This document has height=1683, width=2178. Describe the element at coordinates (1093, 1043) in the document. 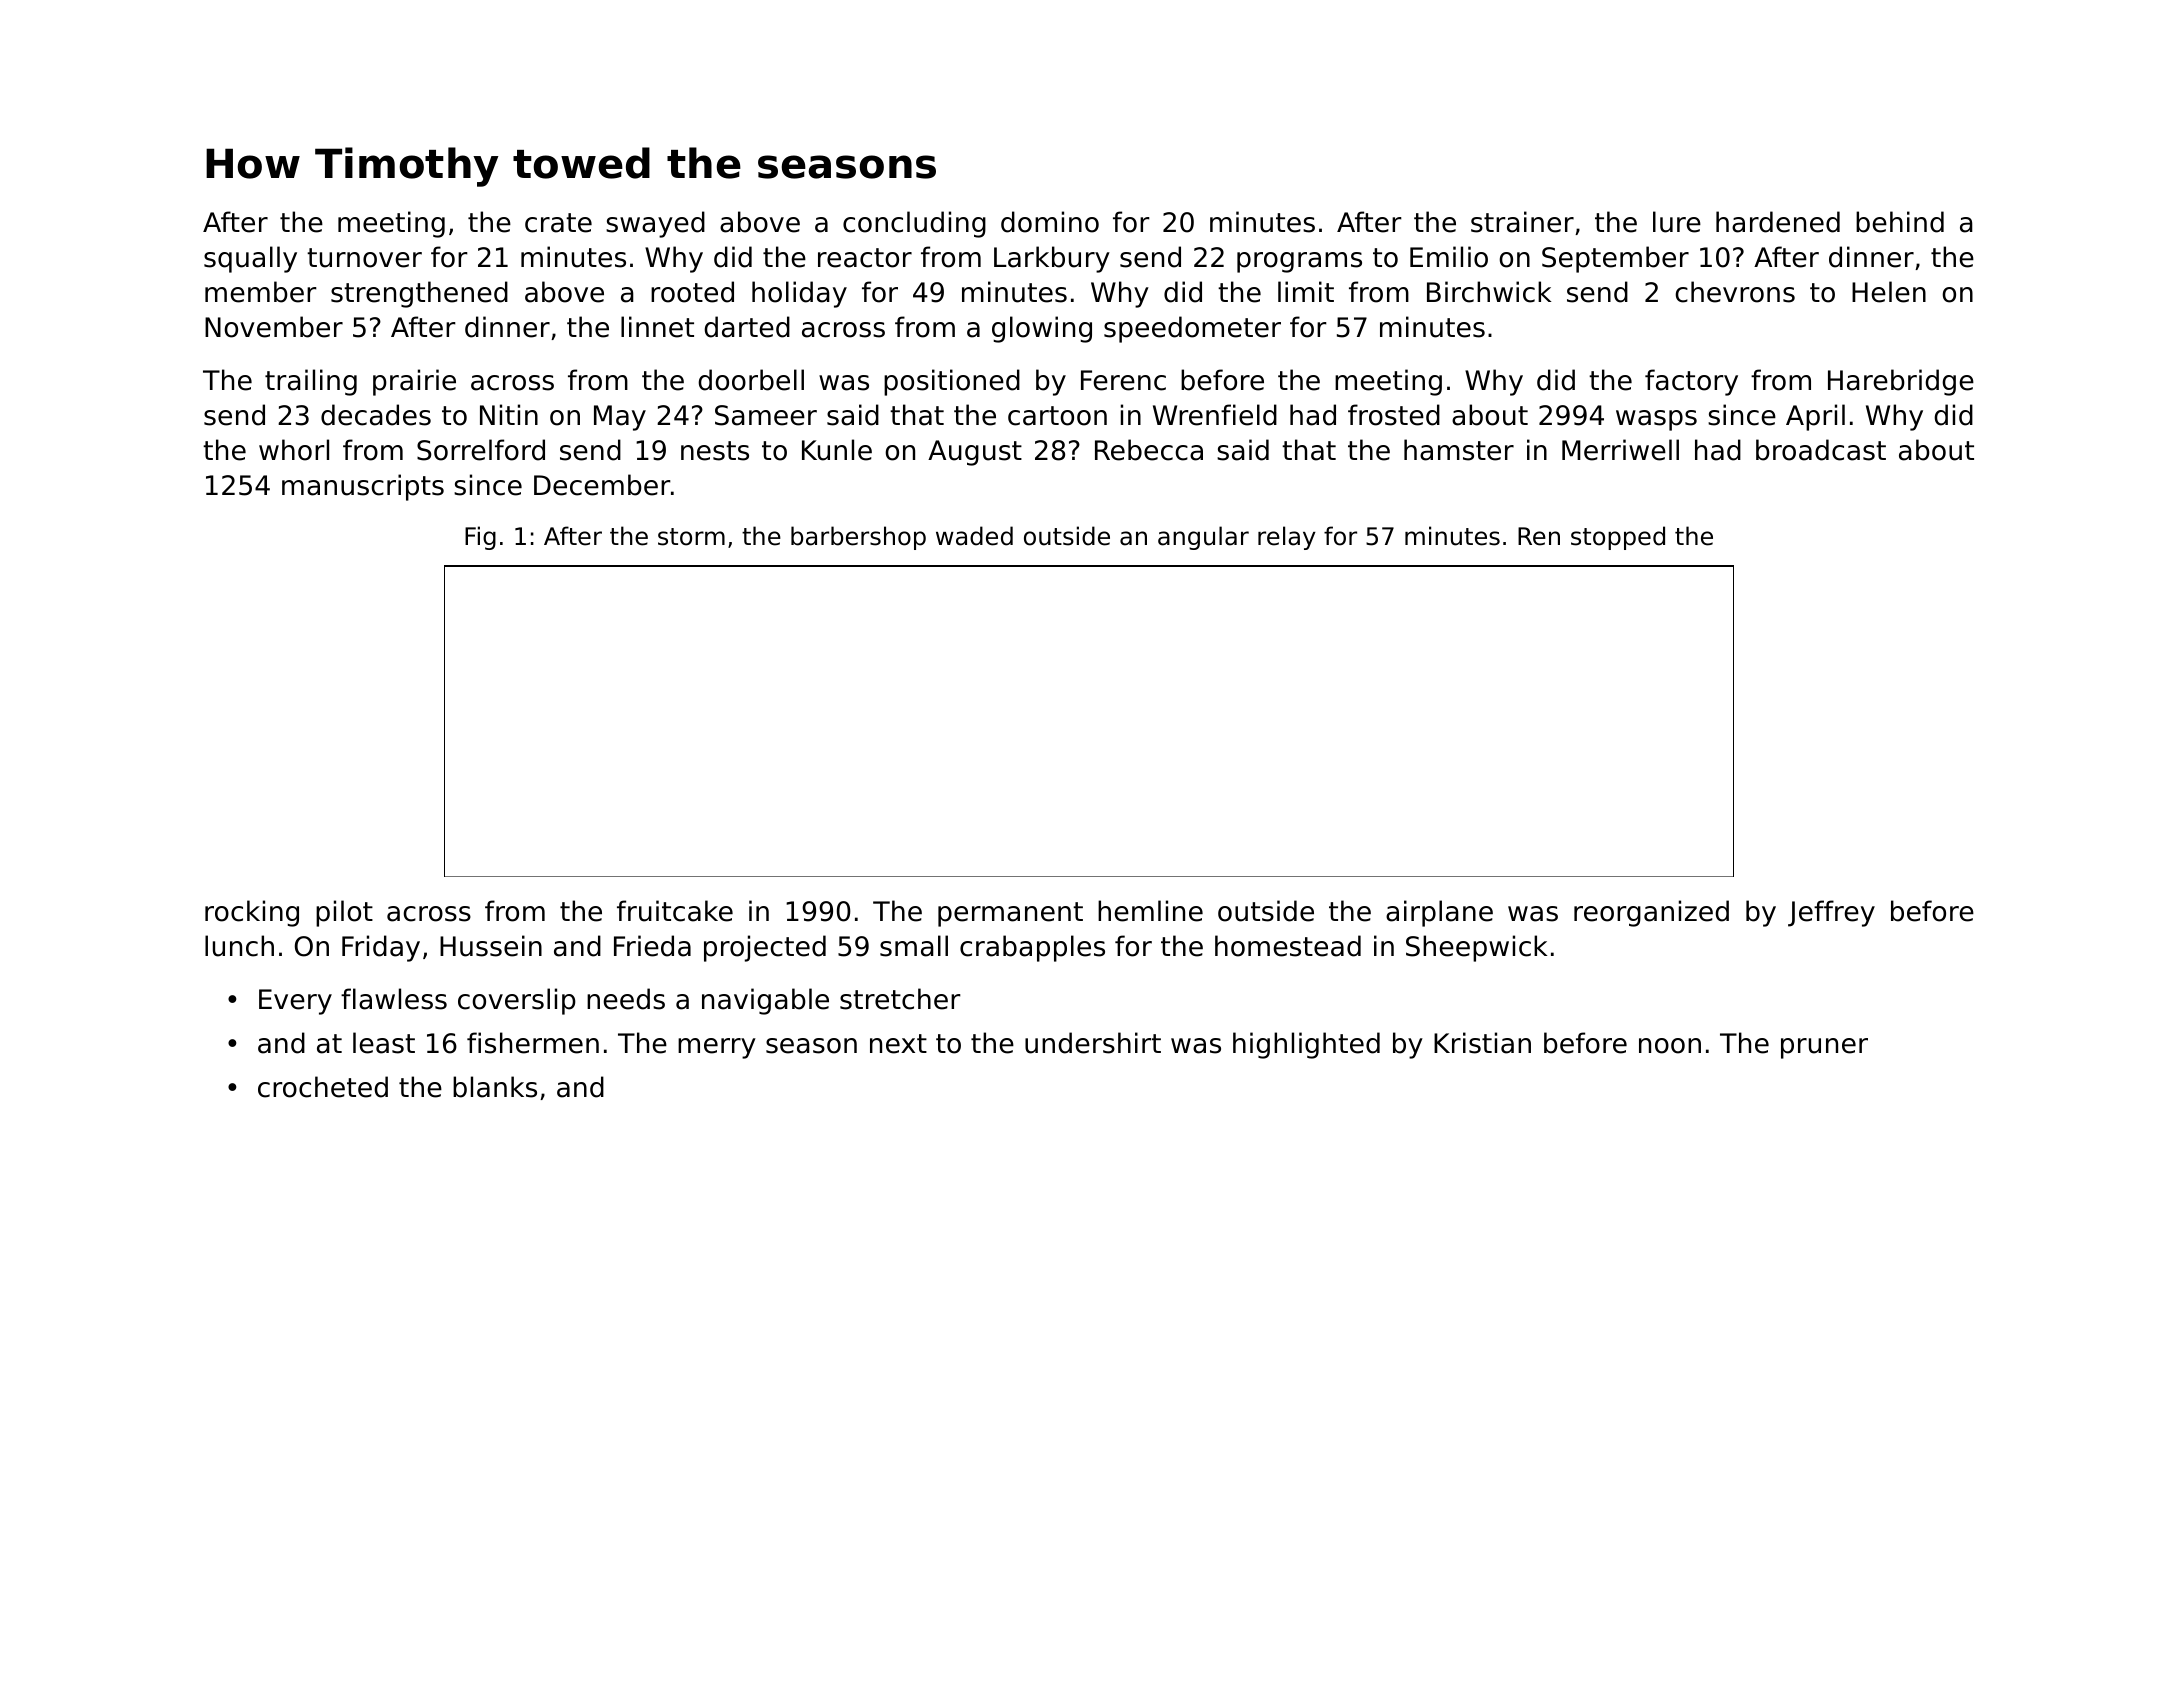

I see `undershirt` at that location.
